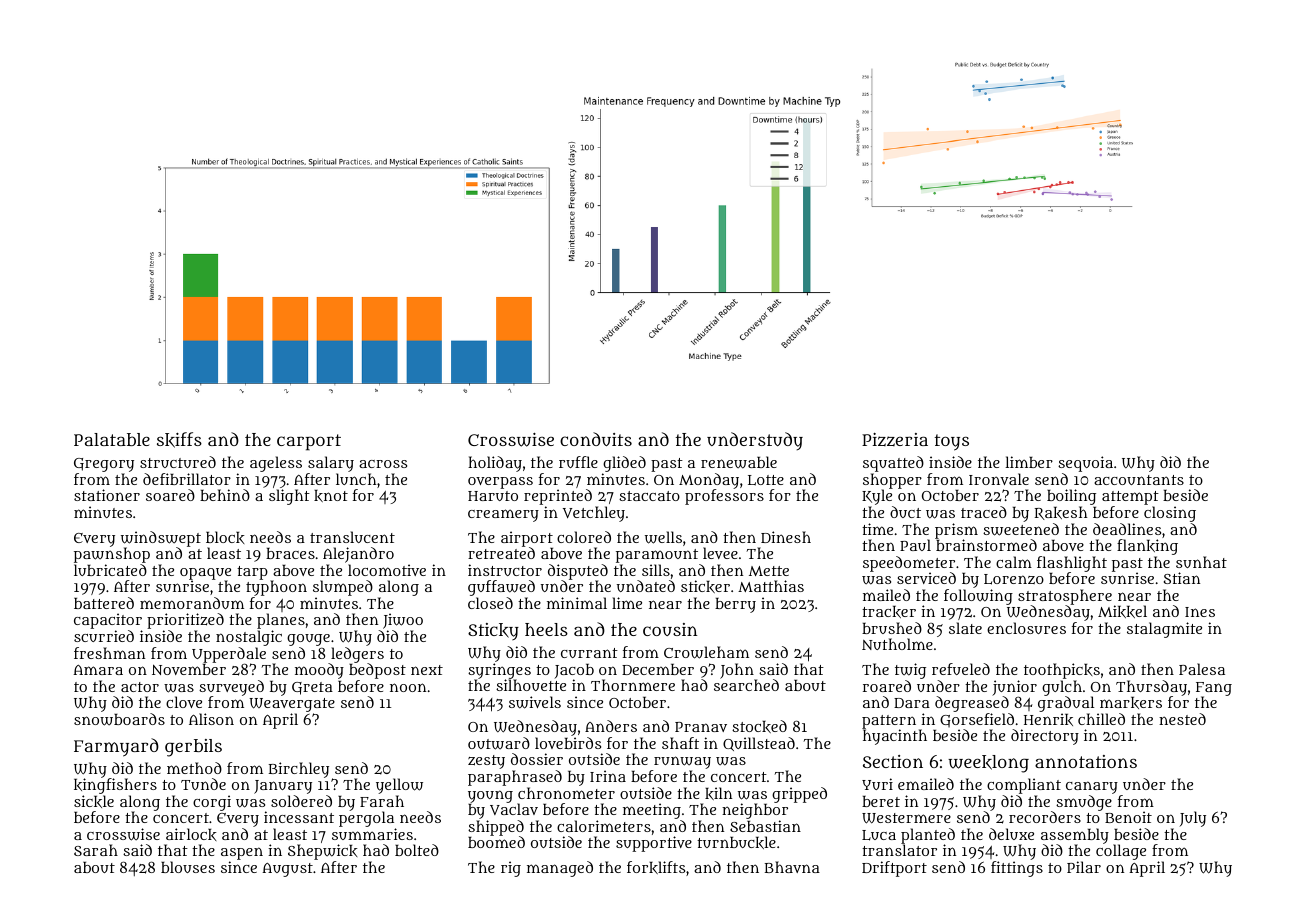  Describe the element at coordinates (604, 826) in the screenshot. I see `calorimeters` at that location.
